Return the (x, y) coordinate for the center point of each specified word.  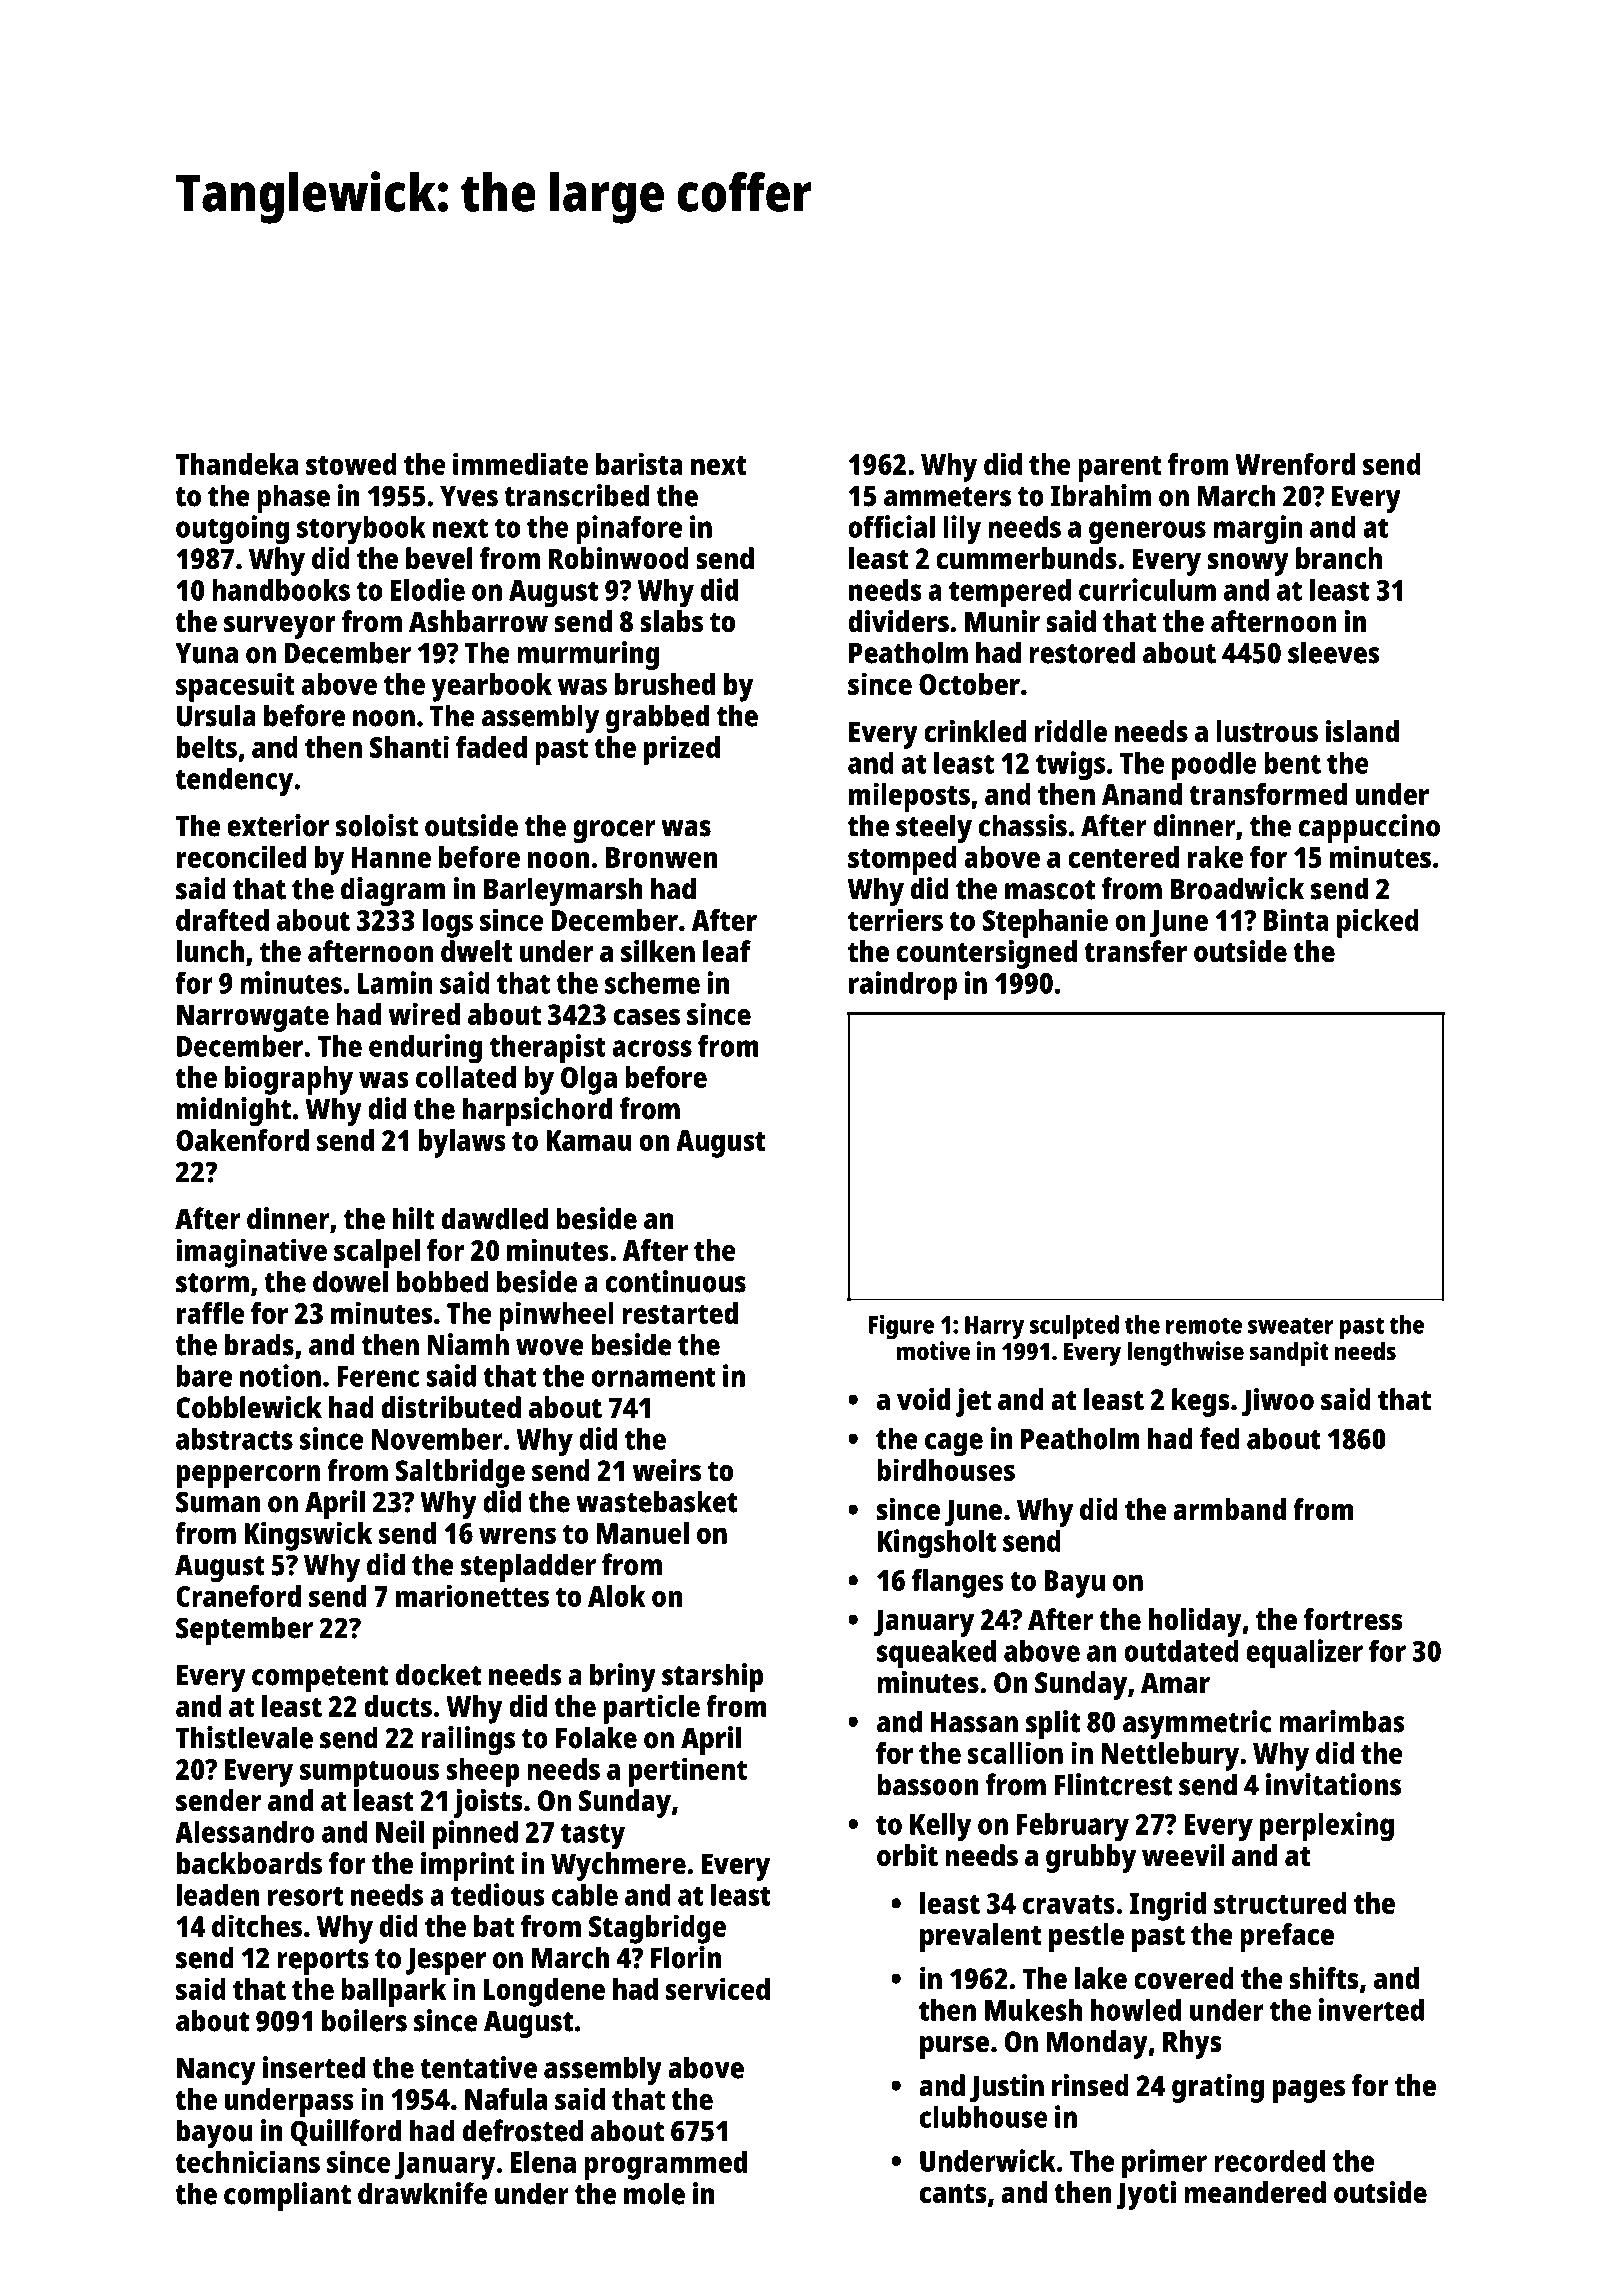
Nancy (216, 2071)
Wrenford (1295, 464)
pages (1309, 2091)
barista (639, 463)
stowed (351, 464)
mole (654, 2193)
